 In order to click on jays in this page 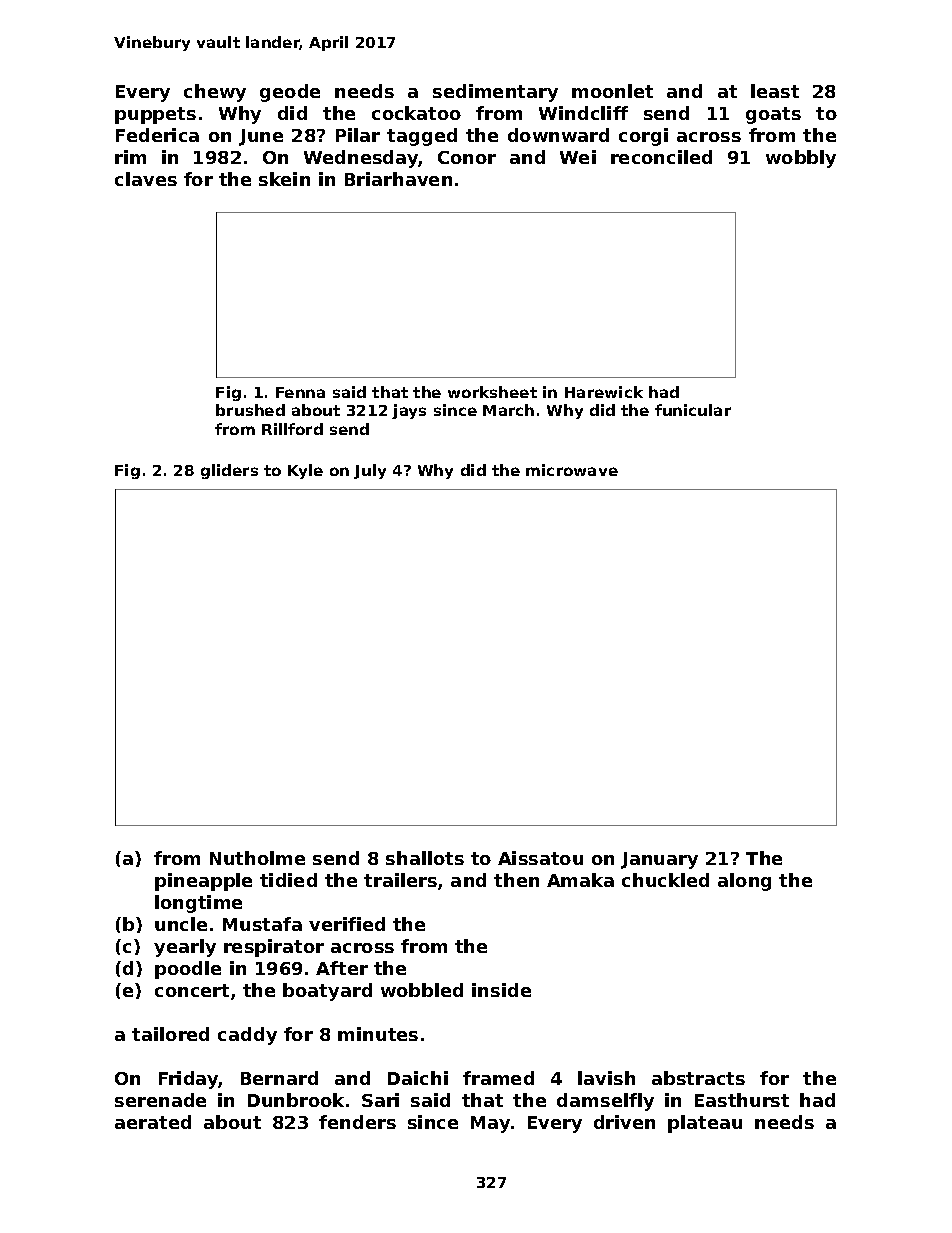, I will do `click(409, 411)`.
